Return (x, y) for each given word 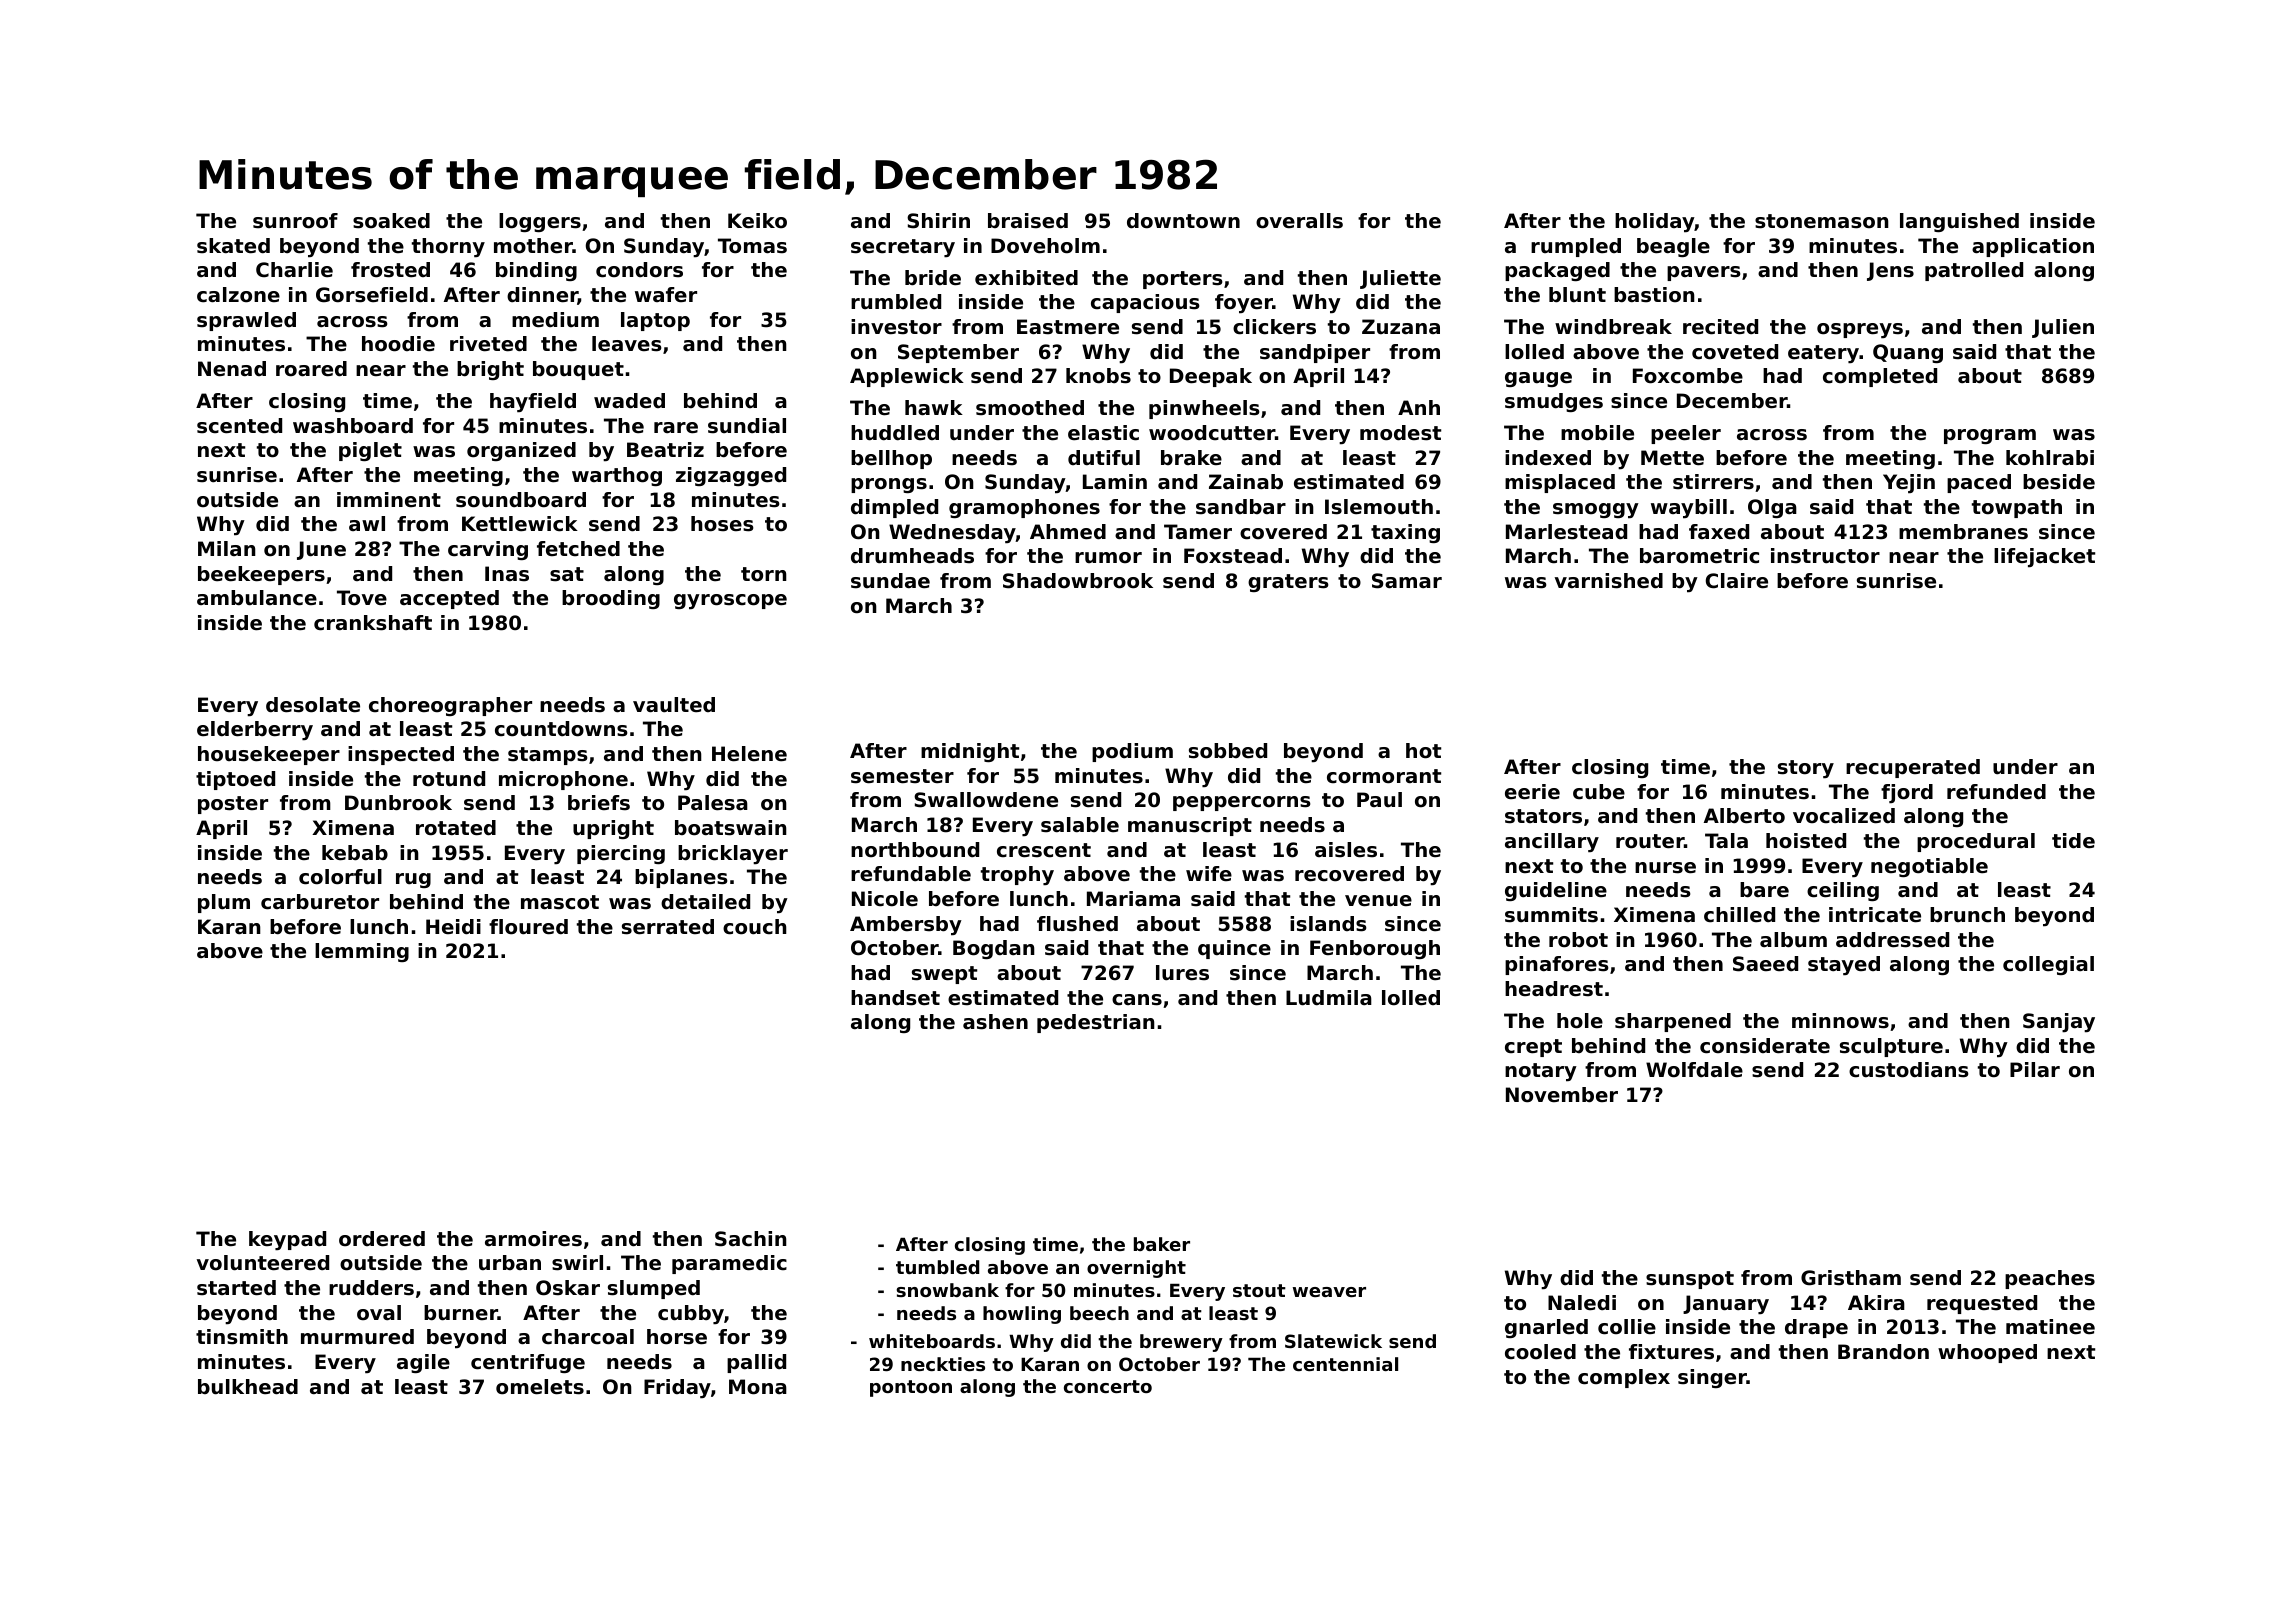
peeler (1686, 434)
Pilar (2035, 1070)
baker (1162, 1244)
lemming (362, 952)
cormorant (1384, 776)
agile (423, 1363)
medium (555, 320)
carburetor (320, 902)
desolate (313, 705)
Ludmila (1329, 998)
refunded (1996, 792)
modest (1400, 433)
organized (521, 451)
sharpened (1673, 1022)
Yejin (1909, 483)
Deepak (1211, 377)
